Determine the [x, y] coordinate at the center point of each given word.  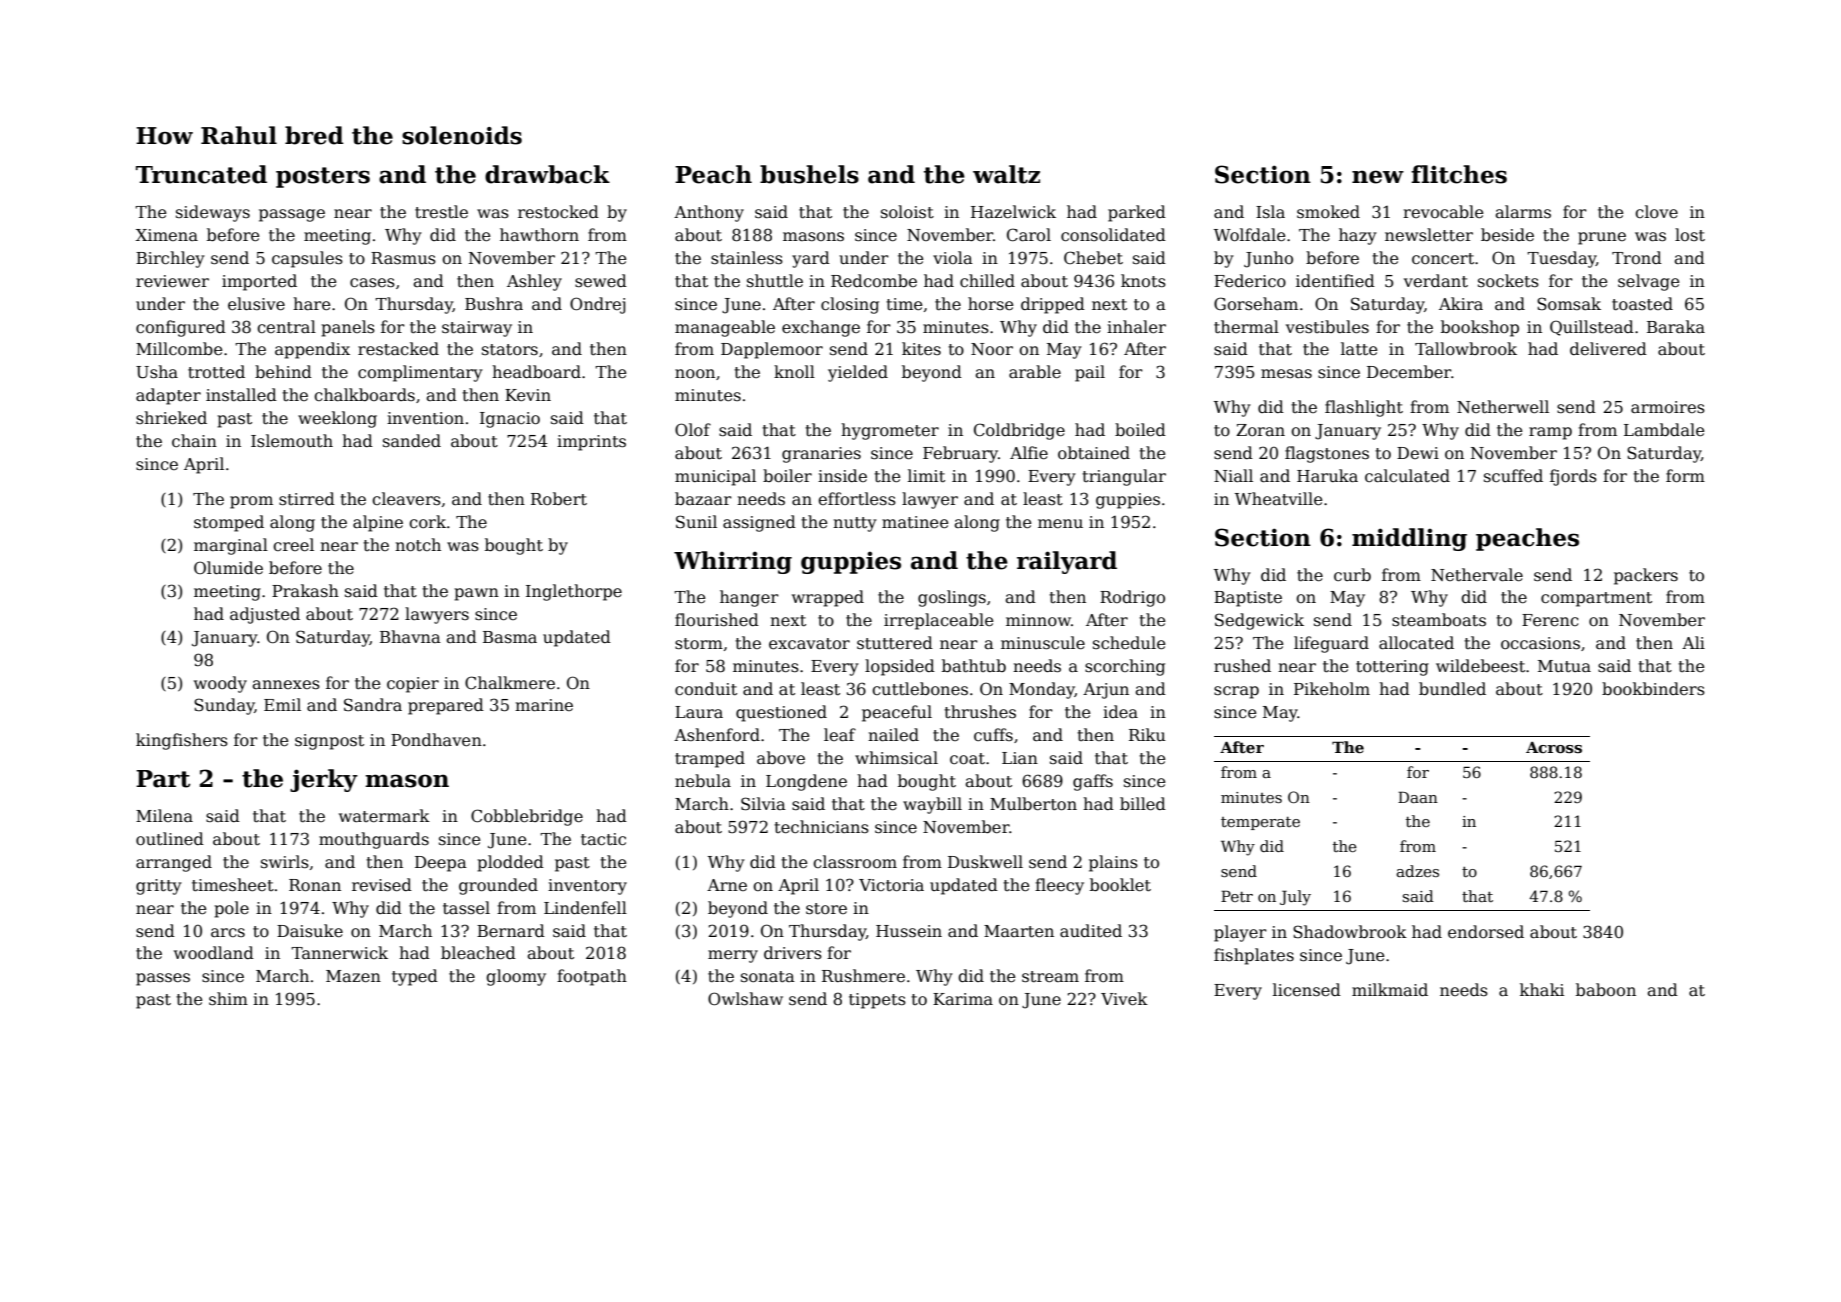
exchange [821, 328]
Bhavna [410, 636]
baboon [1606, 989]
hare [312, 304]
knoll [794, 371]
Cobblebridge [527, 817]
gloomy [516, 977]
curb [1352, 574]
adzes [1417, 871]
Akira [1461, 304]
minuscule [1043, 643]
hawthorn [539, 234]
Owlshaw [745, 999]
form [1685, 475]
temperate [1260, 823]
